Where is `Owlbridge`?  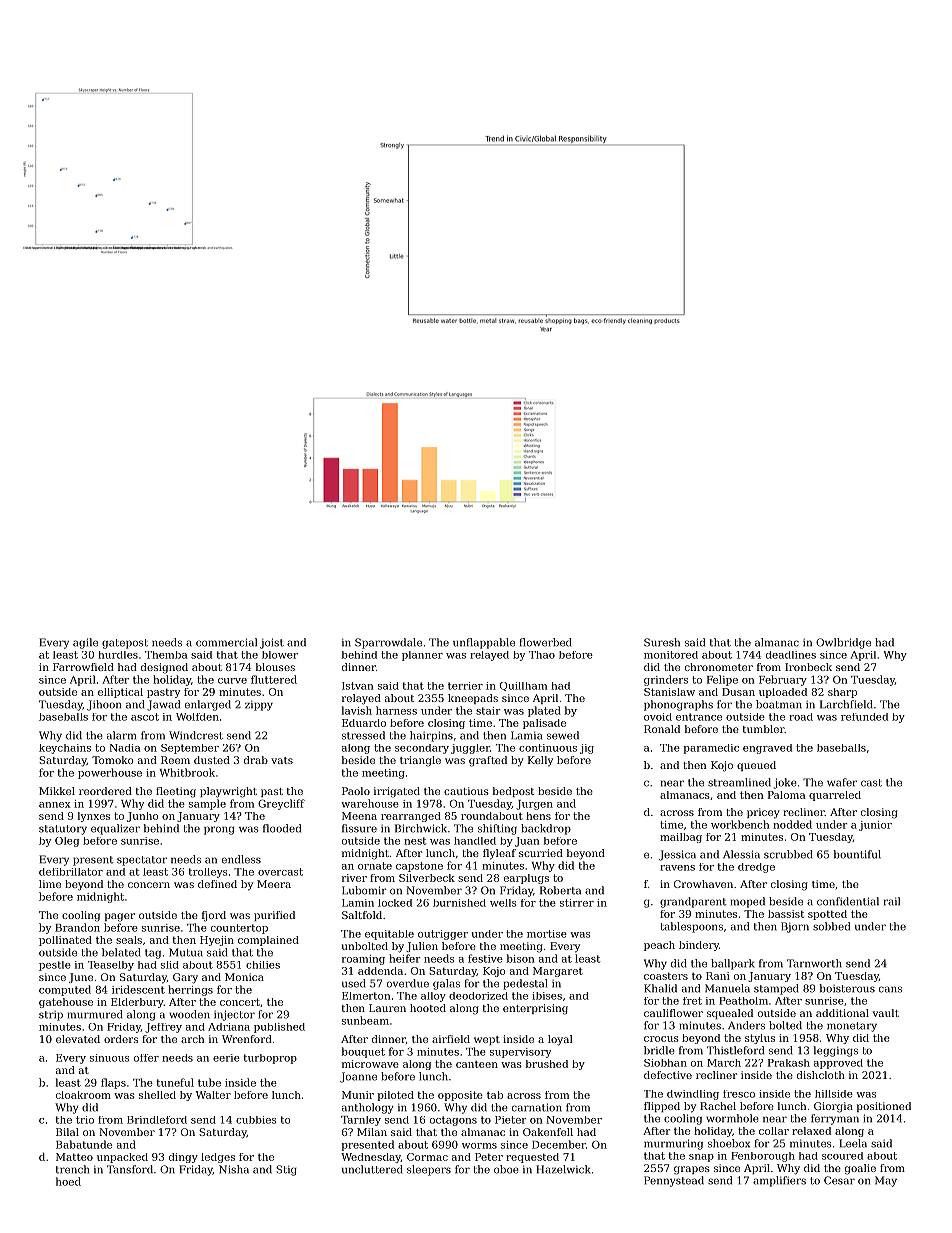 Owlbridge is located at coordinates (843, 643).
